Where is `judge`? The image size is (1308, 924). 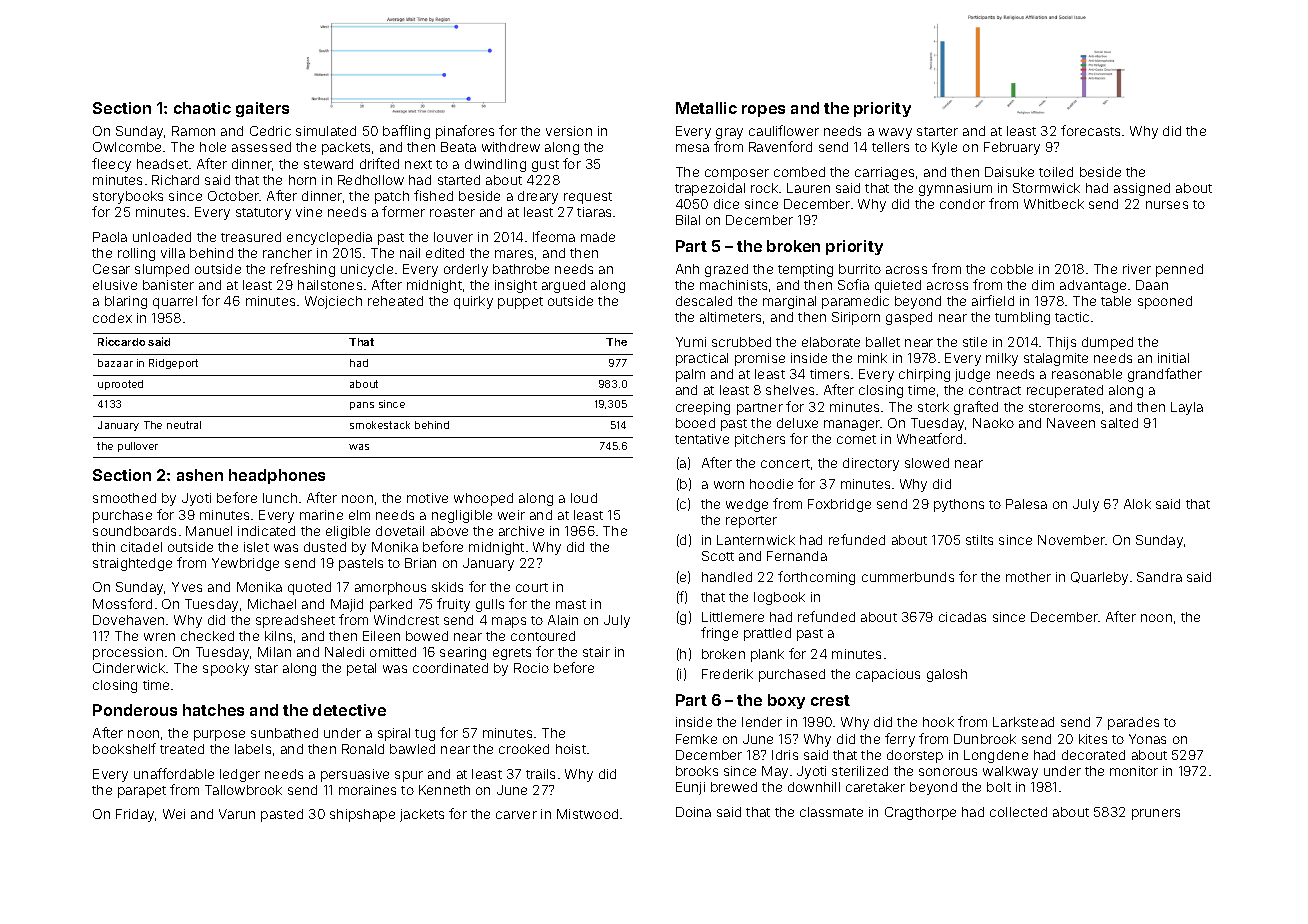
judge is located at coordinates (972, 375).
